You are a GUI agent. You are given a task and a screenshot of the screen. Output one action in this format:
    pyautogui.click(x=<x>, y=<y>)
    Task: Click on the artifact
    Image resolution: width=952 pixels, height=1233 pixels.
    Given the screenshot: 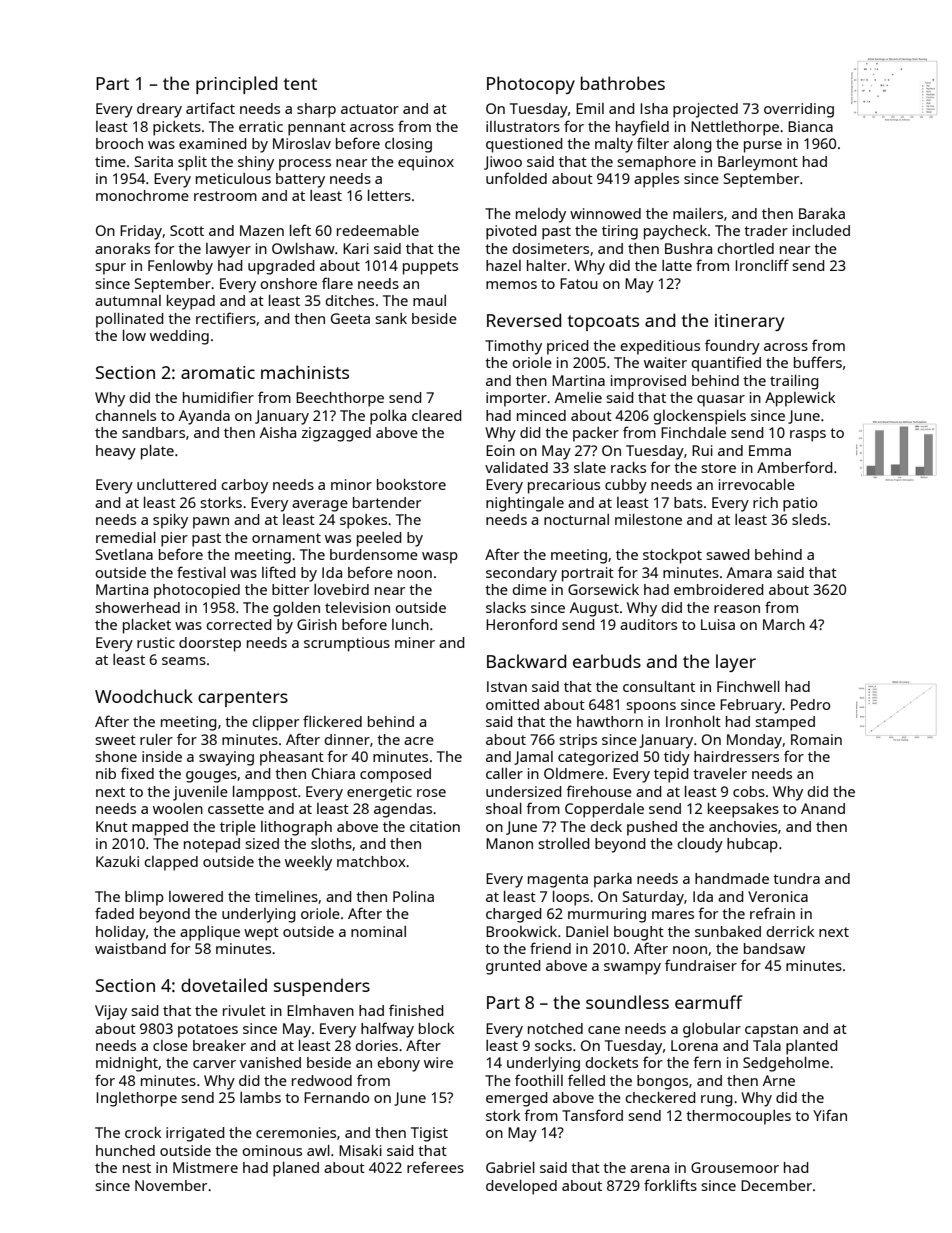 What is the action you would take?
    pyautogui.click(x=210, y=108)
